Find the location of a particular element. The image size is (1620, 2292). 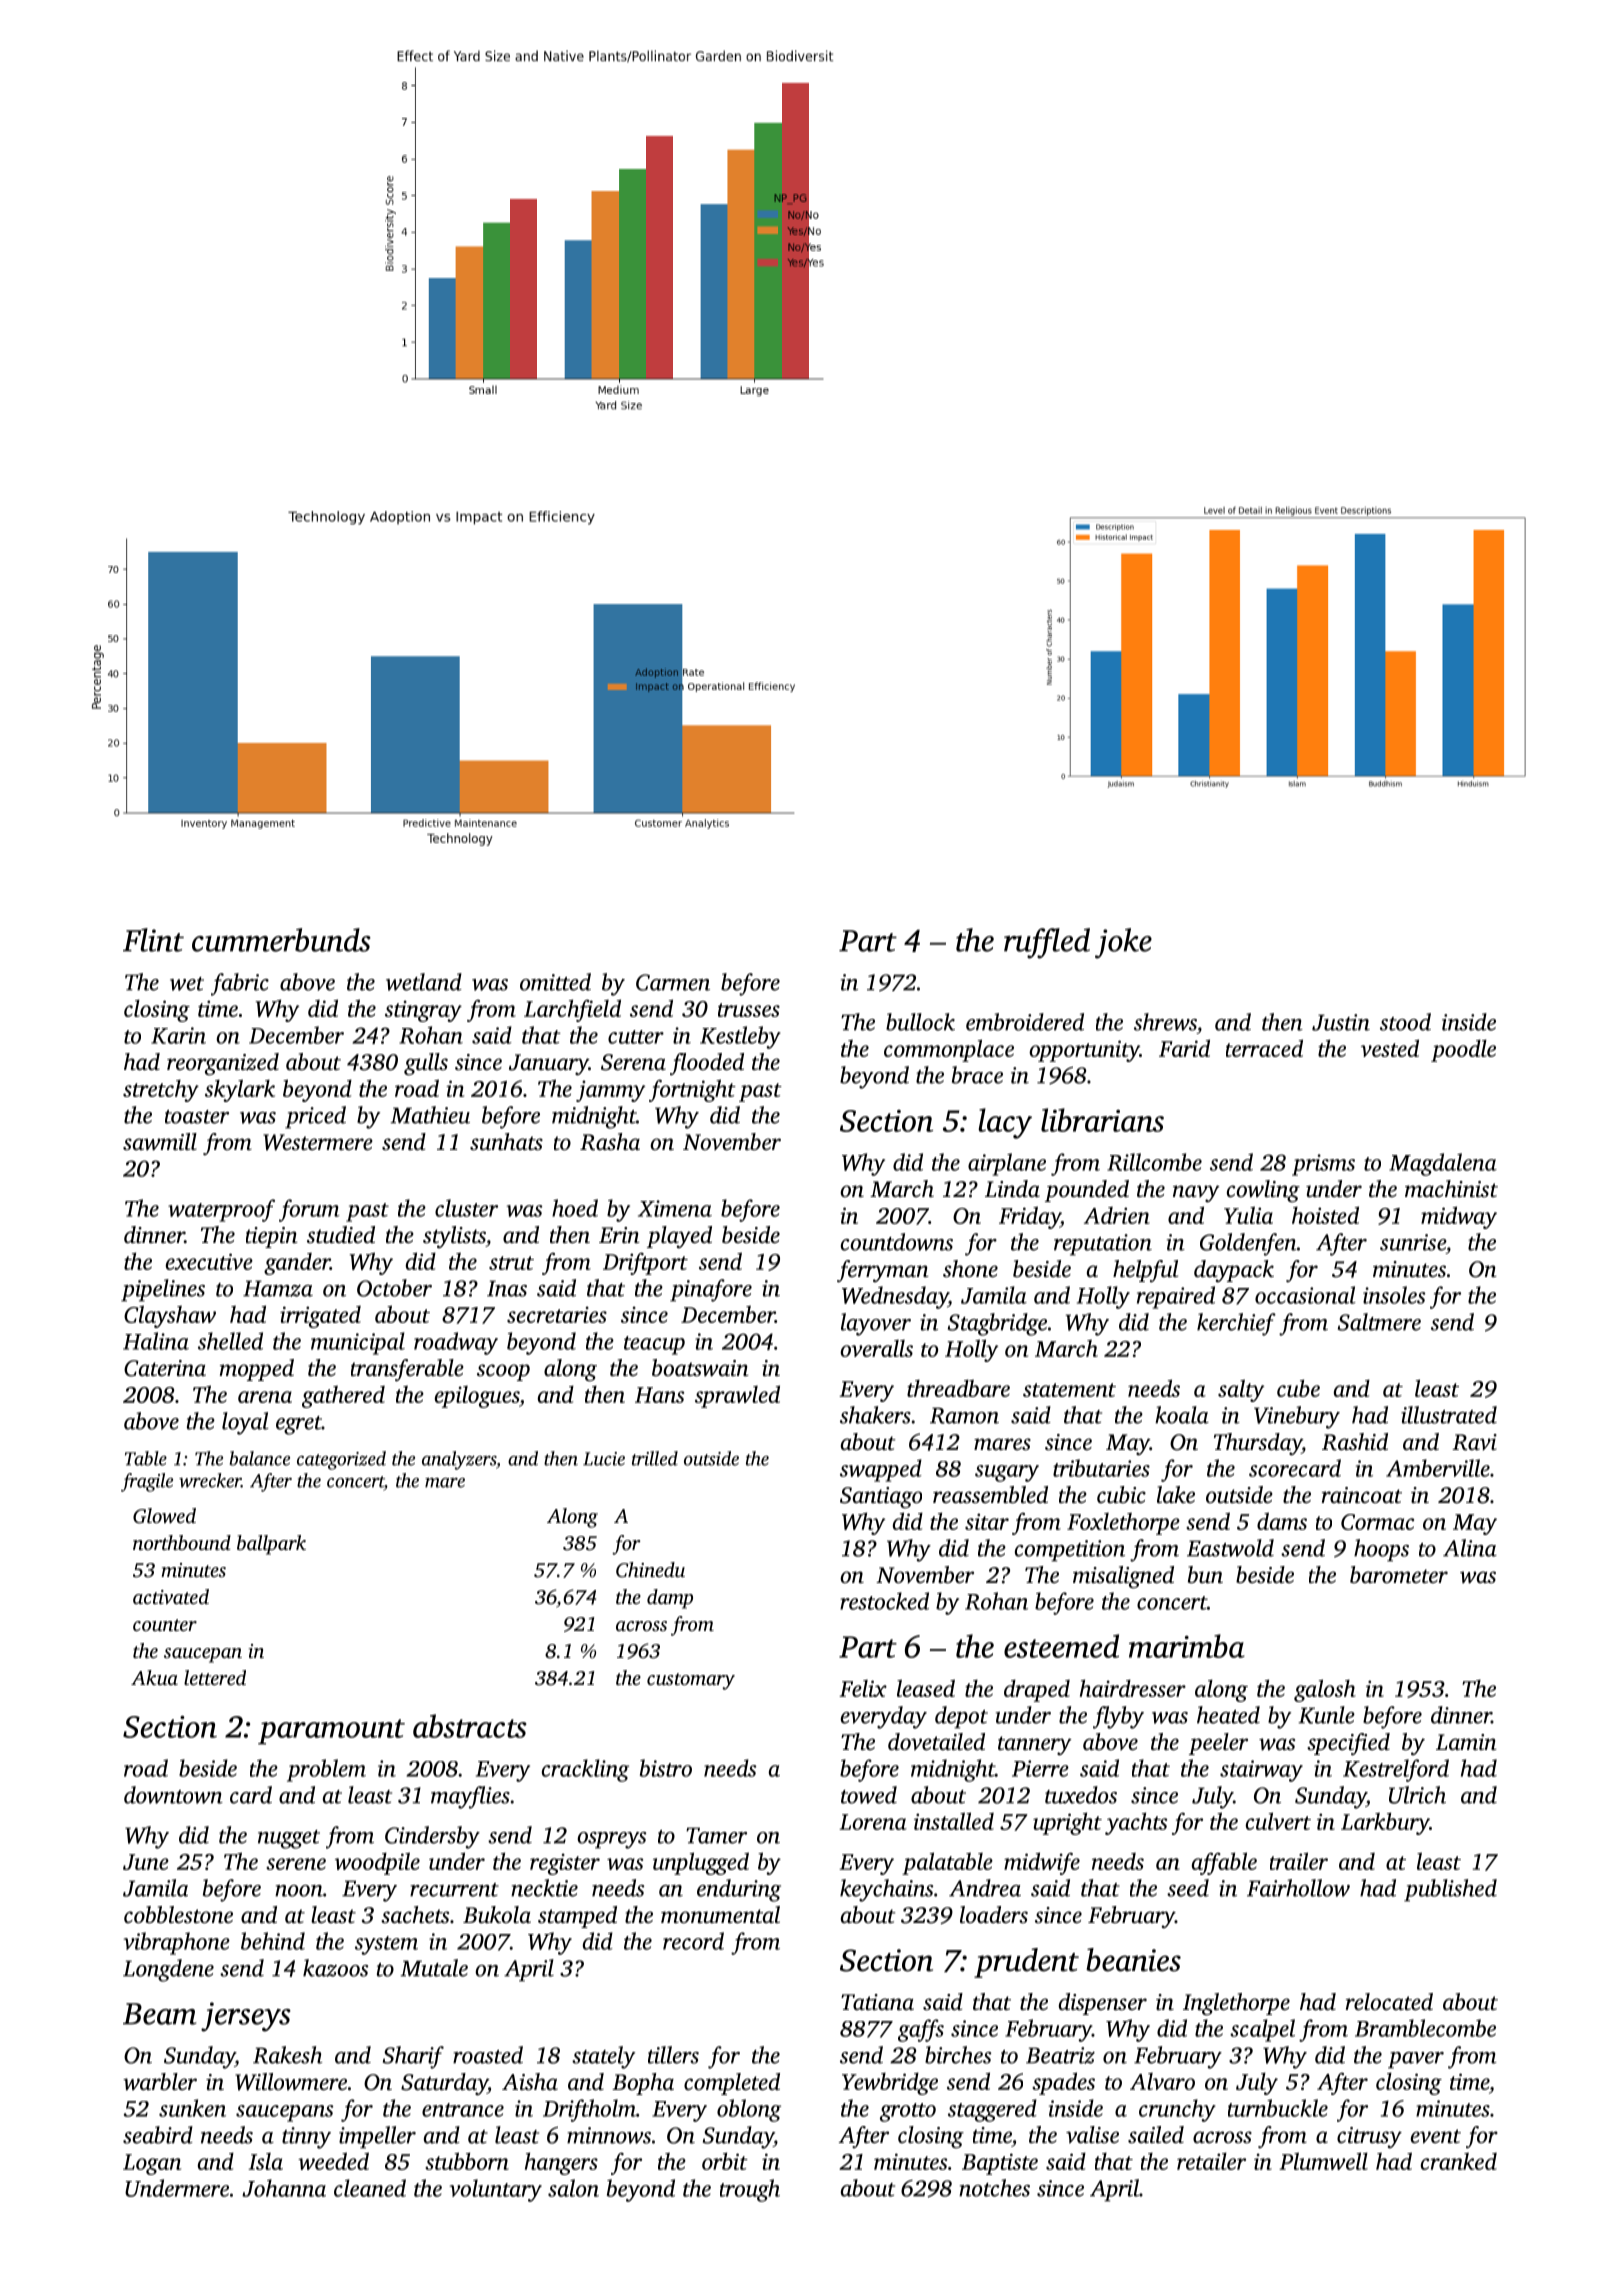

ballpark is located at coordinates (271, 1545).
